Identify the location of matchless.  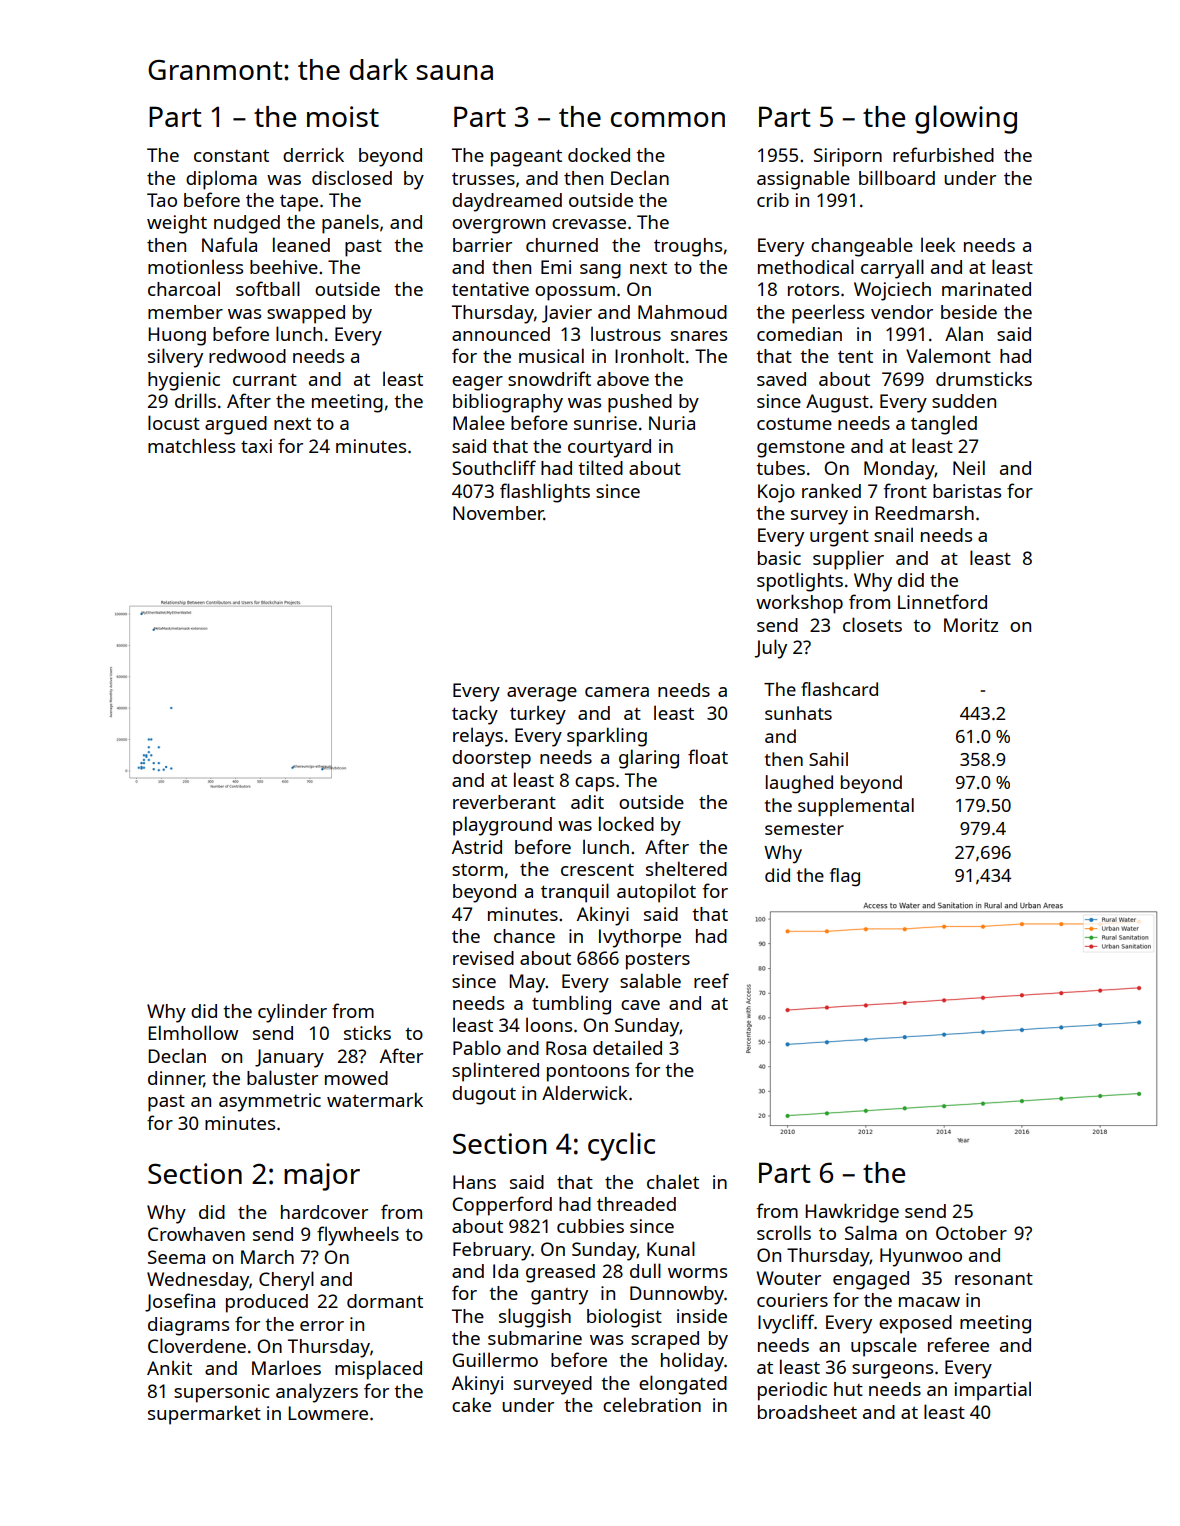
(191, 445).
